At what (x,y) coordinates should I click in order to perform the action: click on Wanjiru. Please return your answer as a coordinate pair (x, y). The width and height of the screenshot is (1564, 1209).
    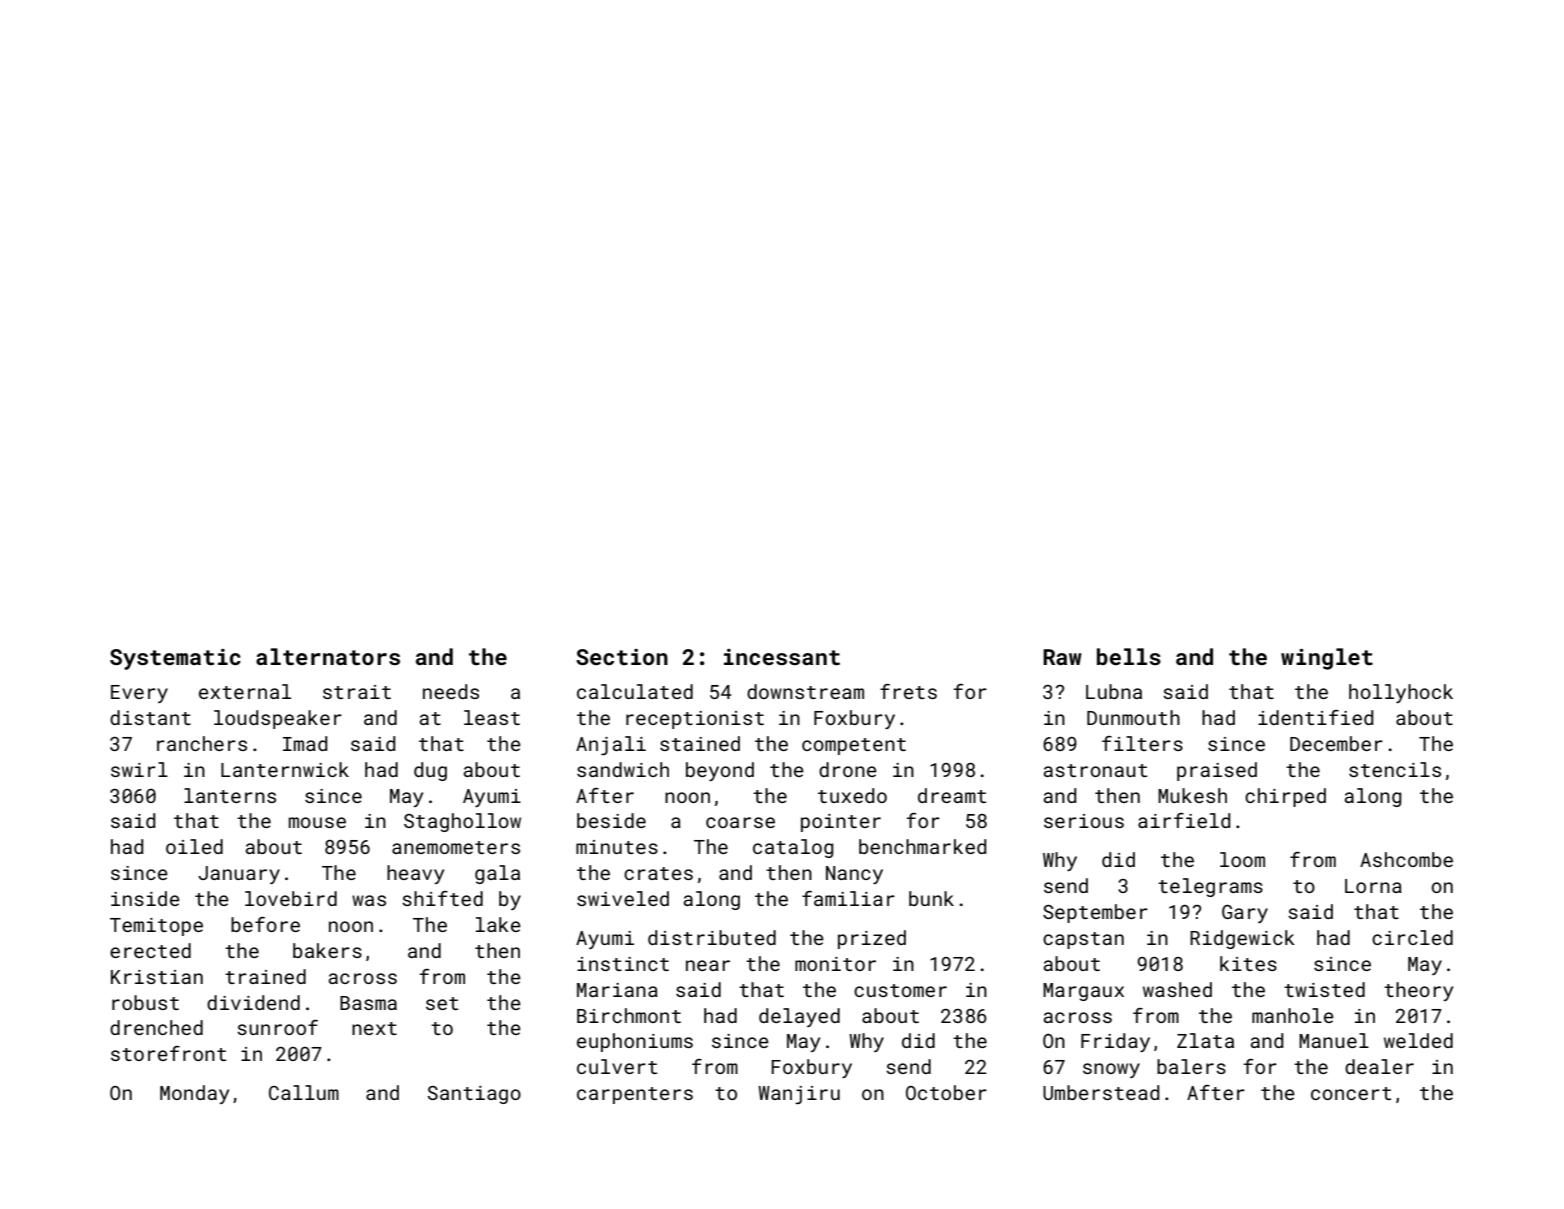
    Looking at the image, I should click on (799, 1095).
